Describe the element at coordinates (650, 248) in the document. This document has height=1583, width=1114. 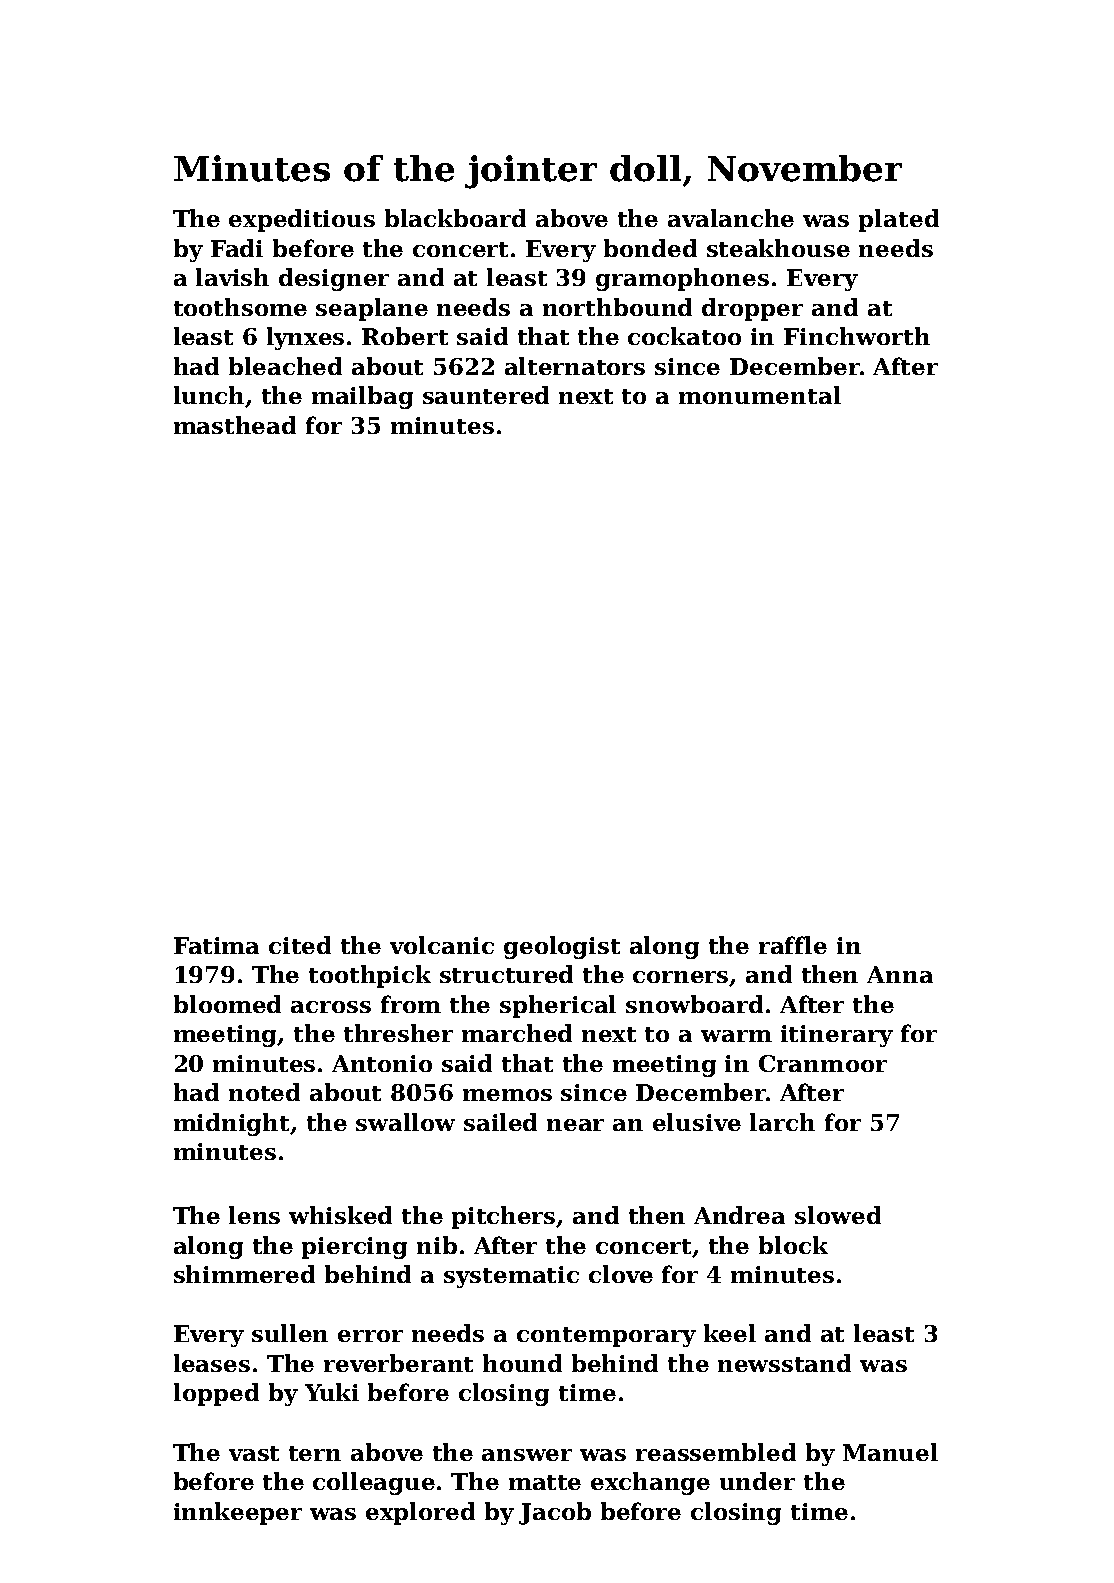
I see `bonded` at that location.
